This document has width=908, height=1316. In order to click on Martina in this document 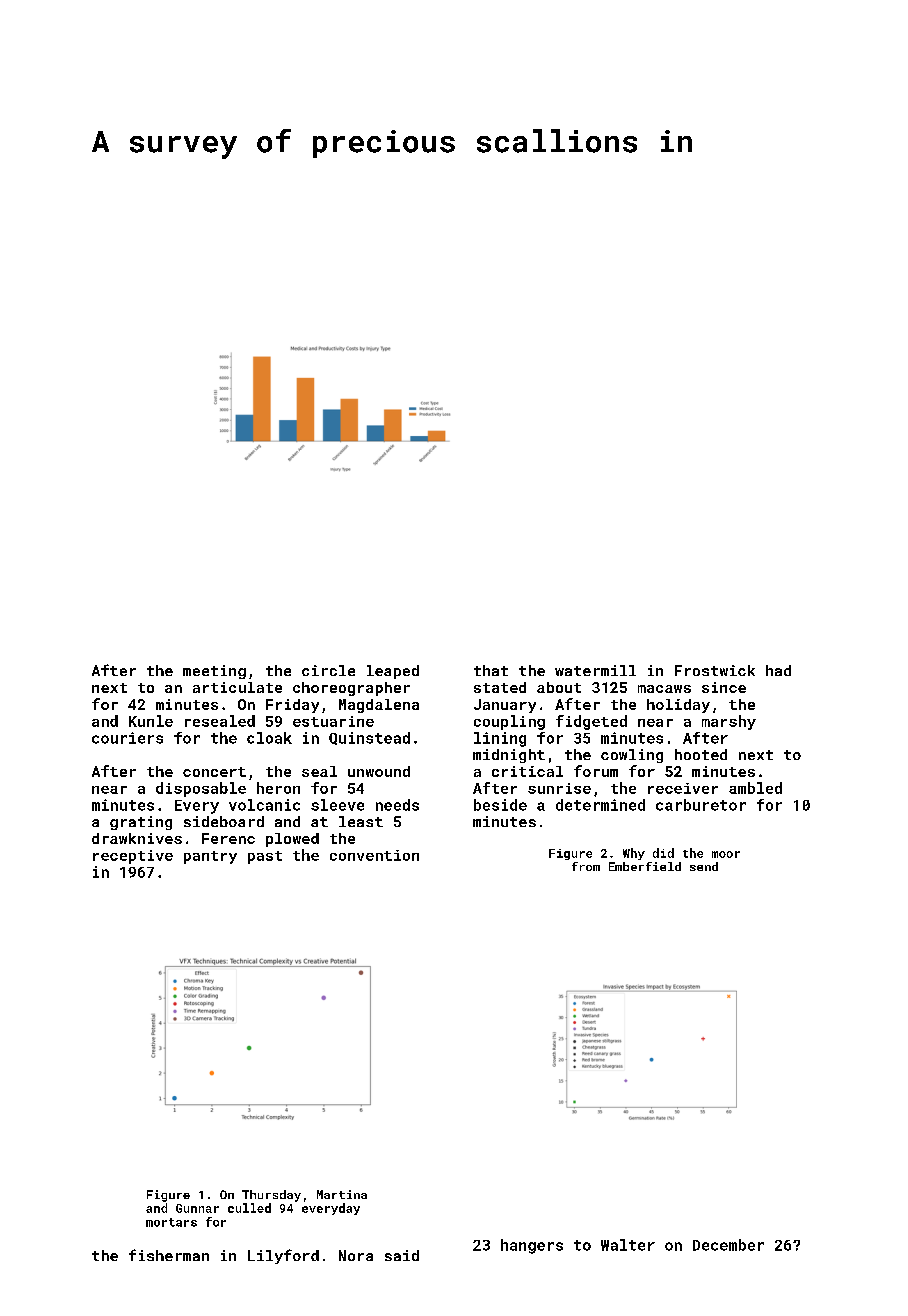, I will do `click(342, 1194)`.
